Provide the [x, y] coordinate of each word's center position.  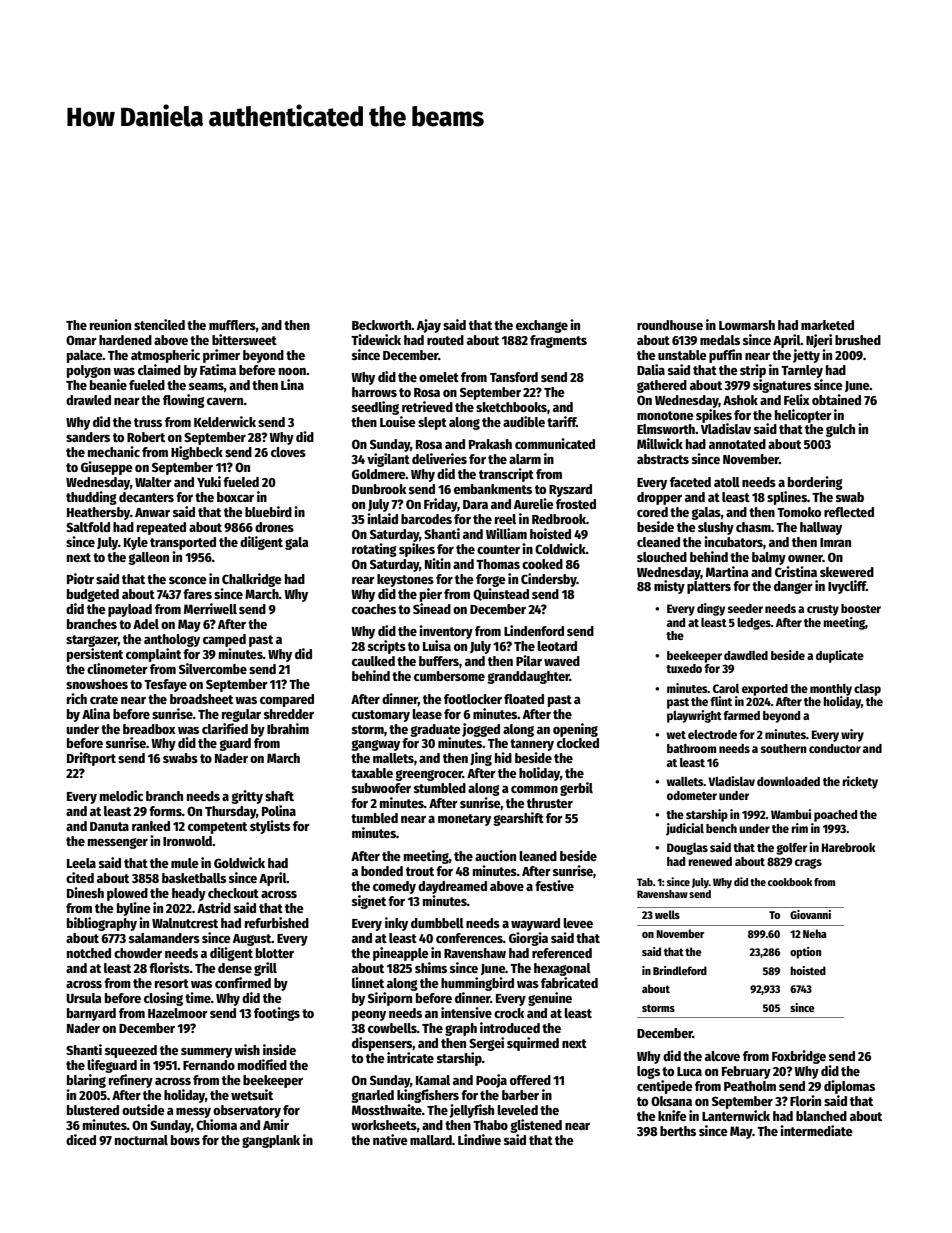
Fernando [209, 1065]
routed [445, 340]
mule [185, 863]
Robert [146, 437]
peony [369, 1016]
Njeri [819, 341]
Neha [815, 933]
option [805, 953]
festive [554, 885]
